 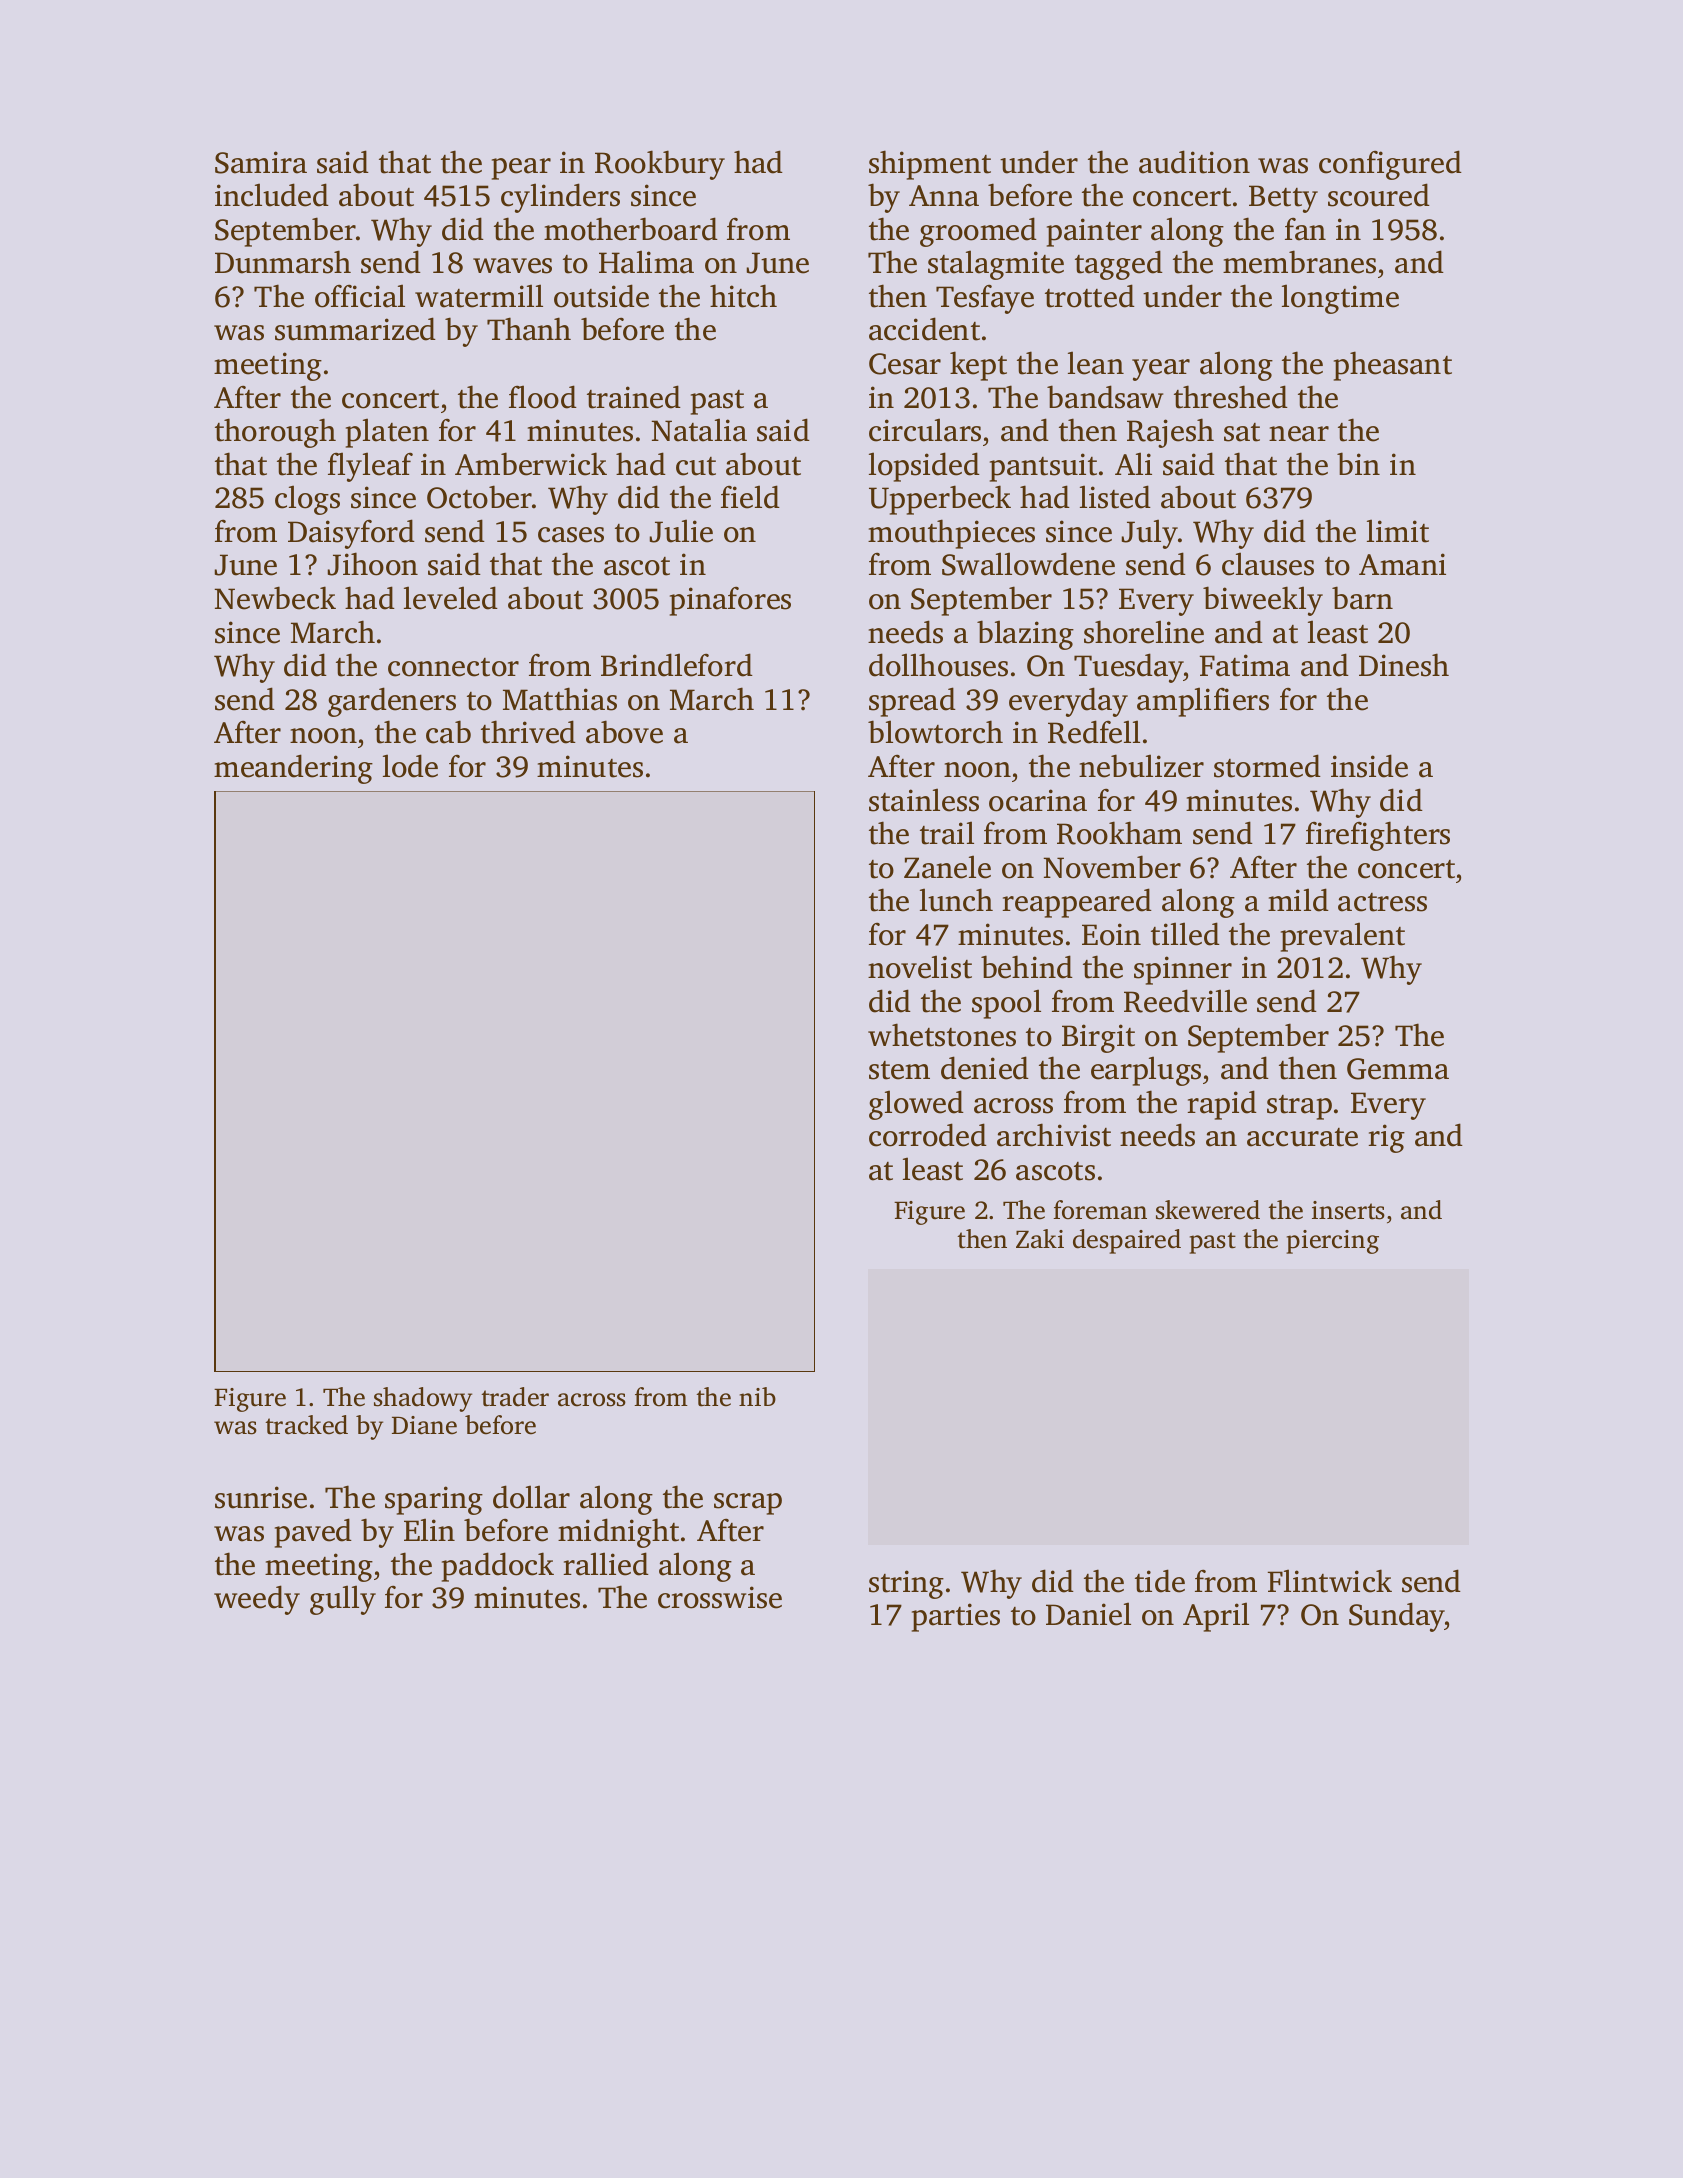 I want to click on Brindleford, so click(x=677, y=665).
